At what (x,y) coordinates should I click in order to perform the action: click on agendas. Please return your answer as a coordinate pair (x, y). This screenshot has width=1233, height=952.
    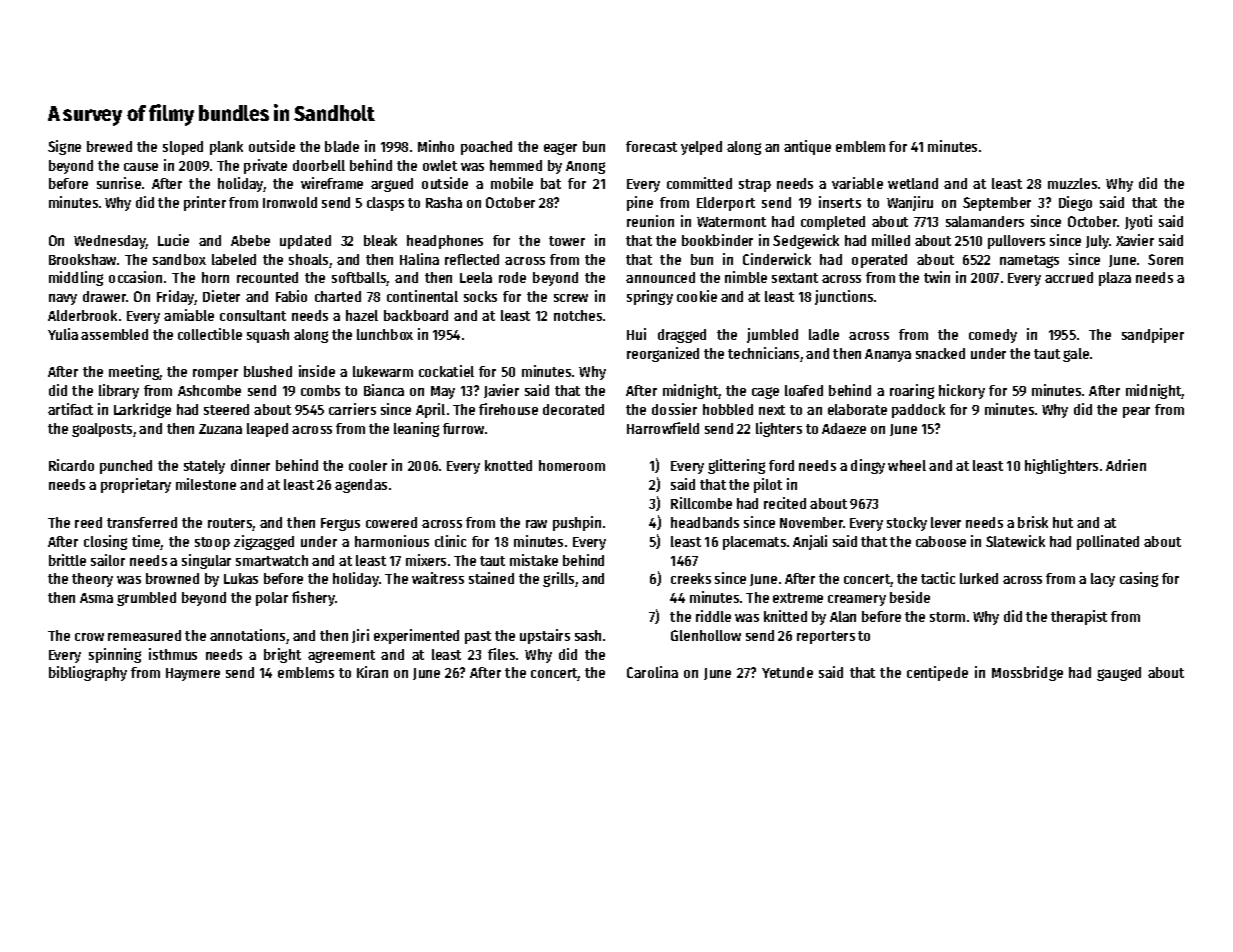
    Looking at the image, I should click on (361, 486).
